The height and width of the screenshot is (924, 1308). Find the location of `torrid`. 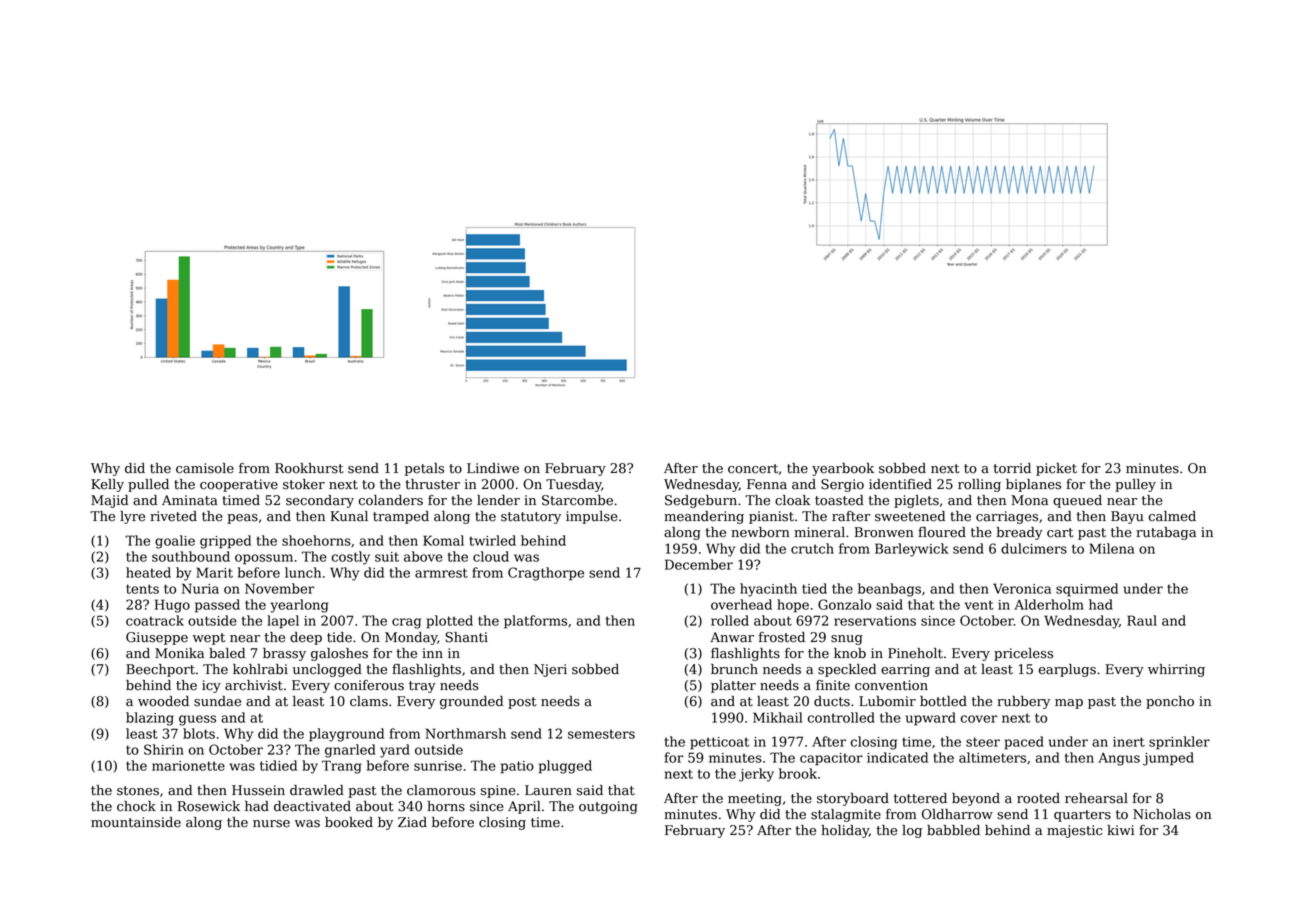

torrid is located at coordinates (1012, 468).
